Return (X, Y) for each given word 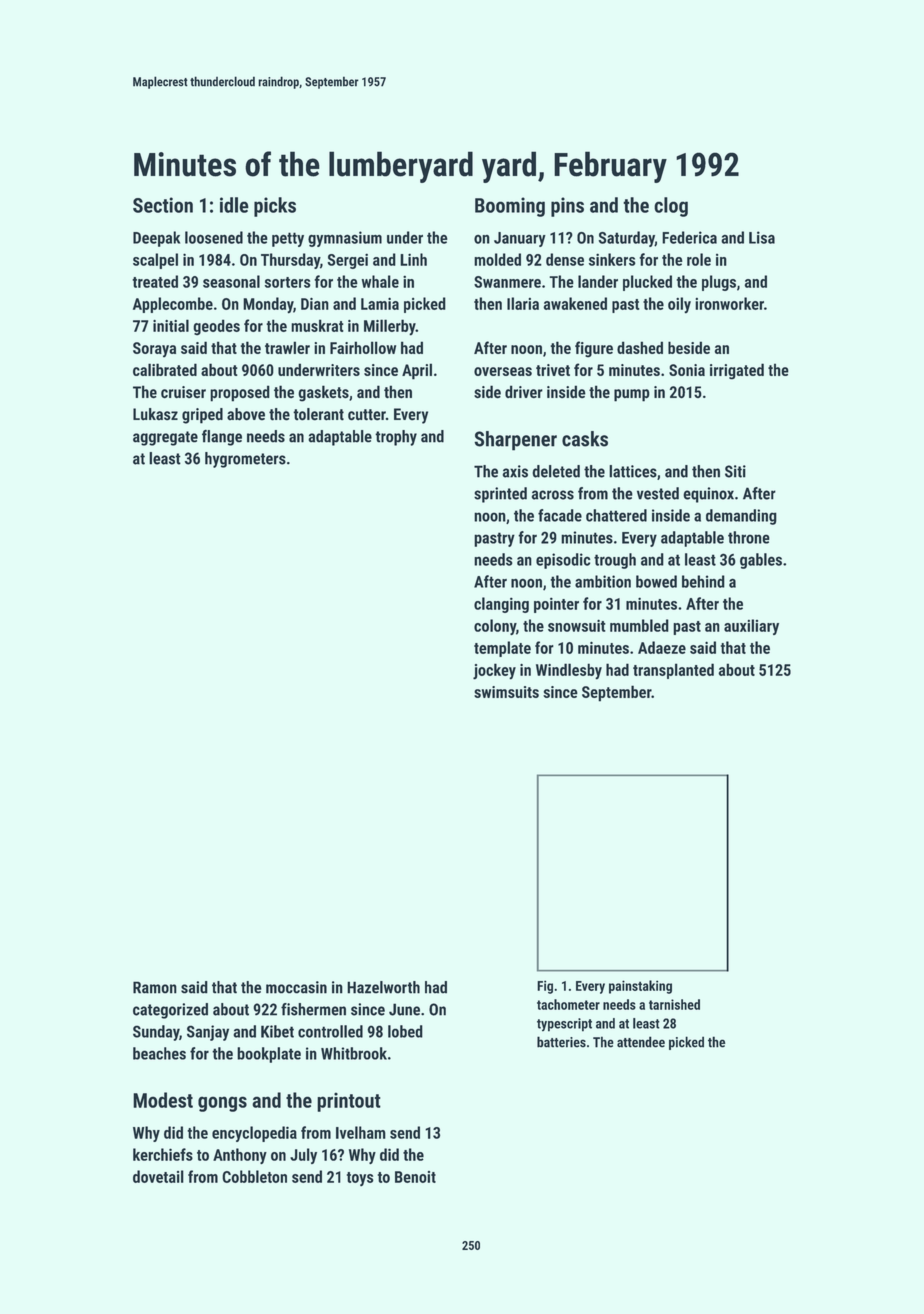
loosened (214, 237)
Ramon (155, 987)
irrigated (737, 371)
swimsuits (506, 692)
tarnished (674, 1004)
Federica (689, 237)
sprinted (500, 495)
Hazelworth (383, 987)
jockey (494, 671)
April (417, 371)
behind (703, 581)
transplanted (673, 671)
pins (567, 207)
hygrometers (245, 460)
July (303, 1156)
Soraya (154, 350)
